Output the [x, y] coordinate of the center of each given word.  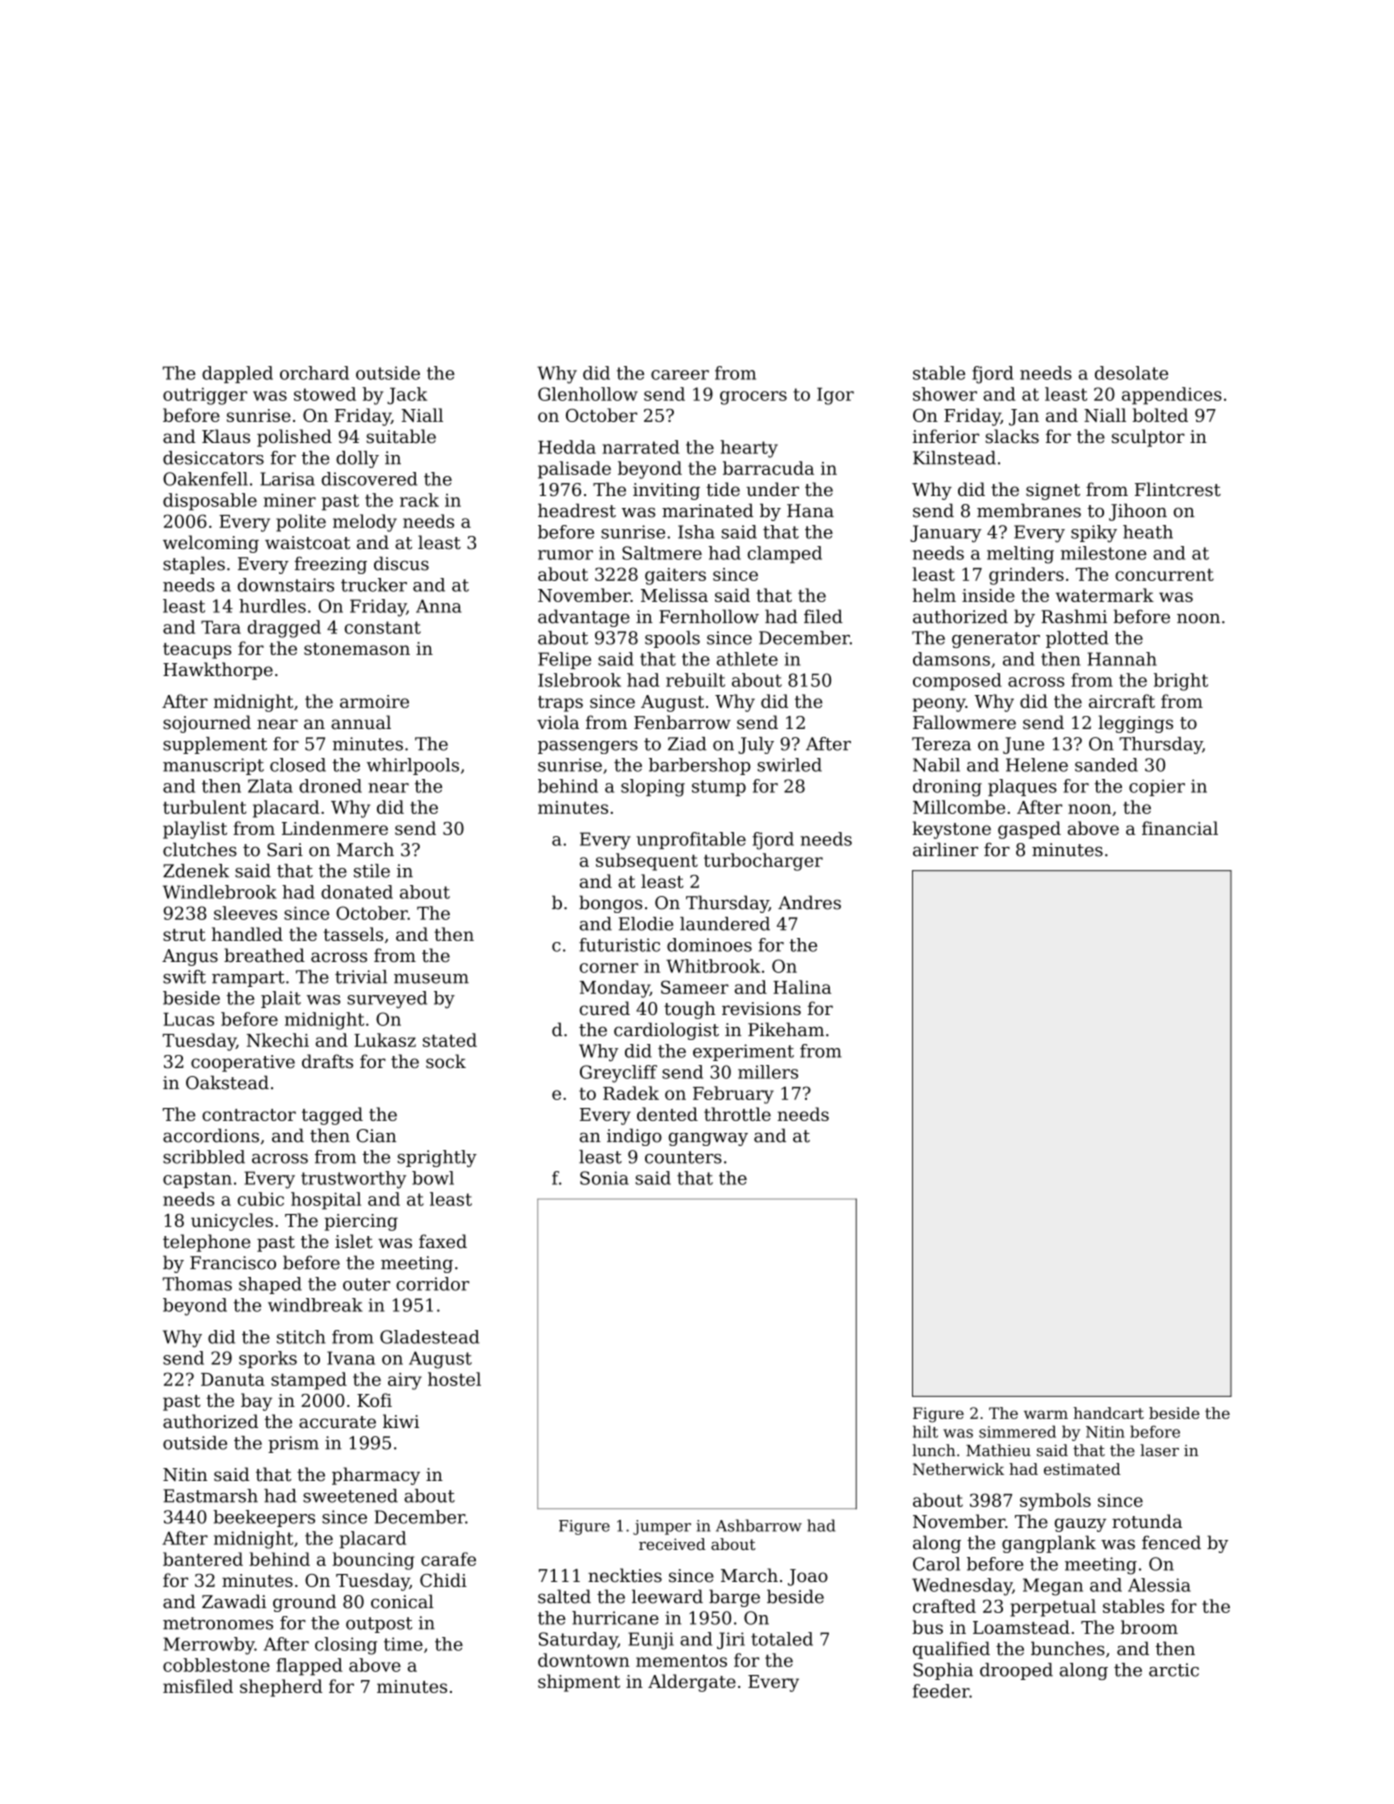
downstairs [286, 585]
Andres [809, 902]
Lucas [188, 1019]
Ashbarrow [759, 1525]
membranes [1029, 510]
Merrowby [209, 1646]
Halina [802, 987]
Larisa [287, 479]
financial [1180, 828]
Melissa [674, 595]
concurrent [1164, 574]
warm [1046, 1414]
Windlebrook [220, 892]
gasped [1029, 830]
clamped [785, 554]
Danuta [233, 1379]
